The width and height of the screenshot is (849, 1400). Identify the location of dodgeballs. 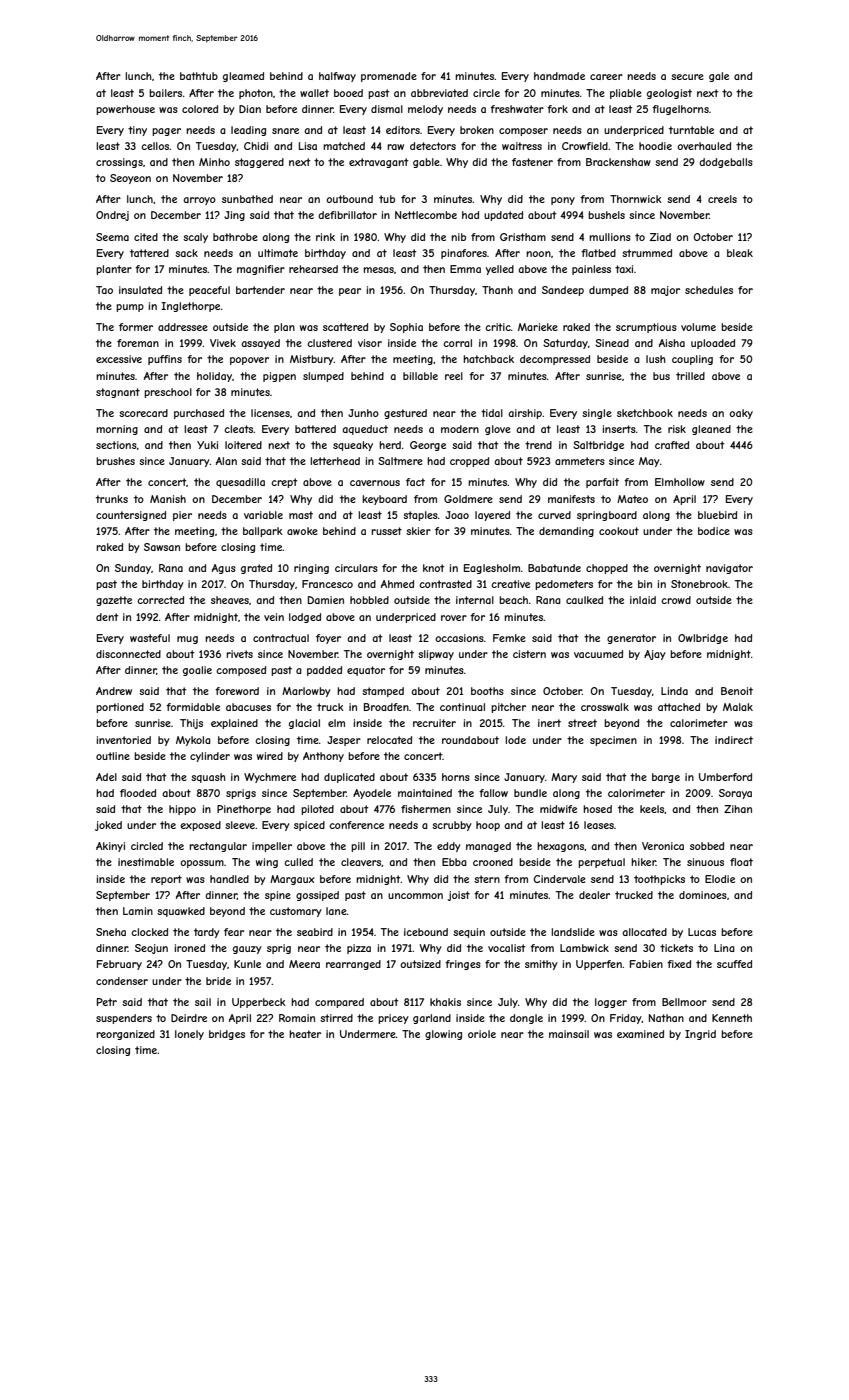
(726, 163).
